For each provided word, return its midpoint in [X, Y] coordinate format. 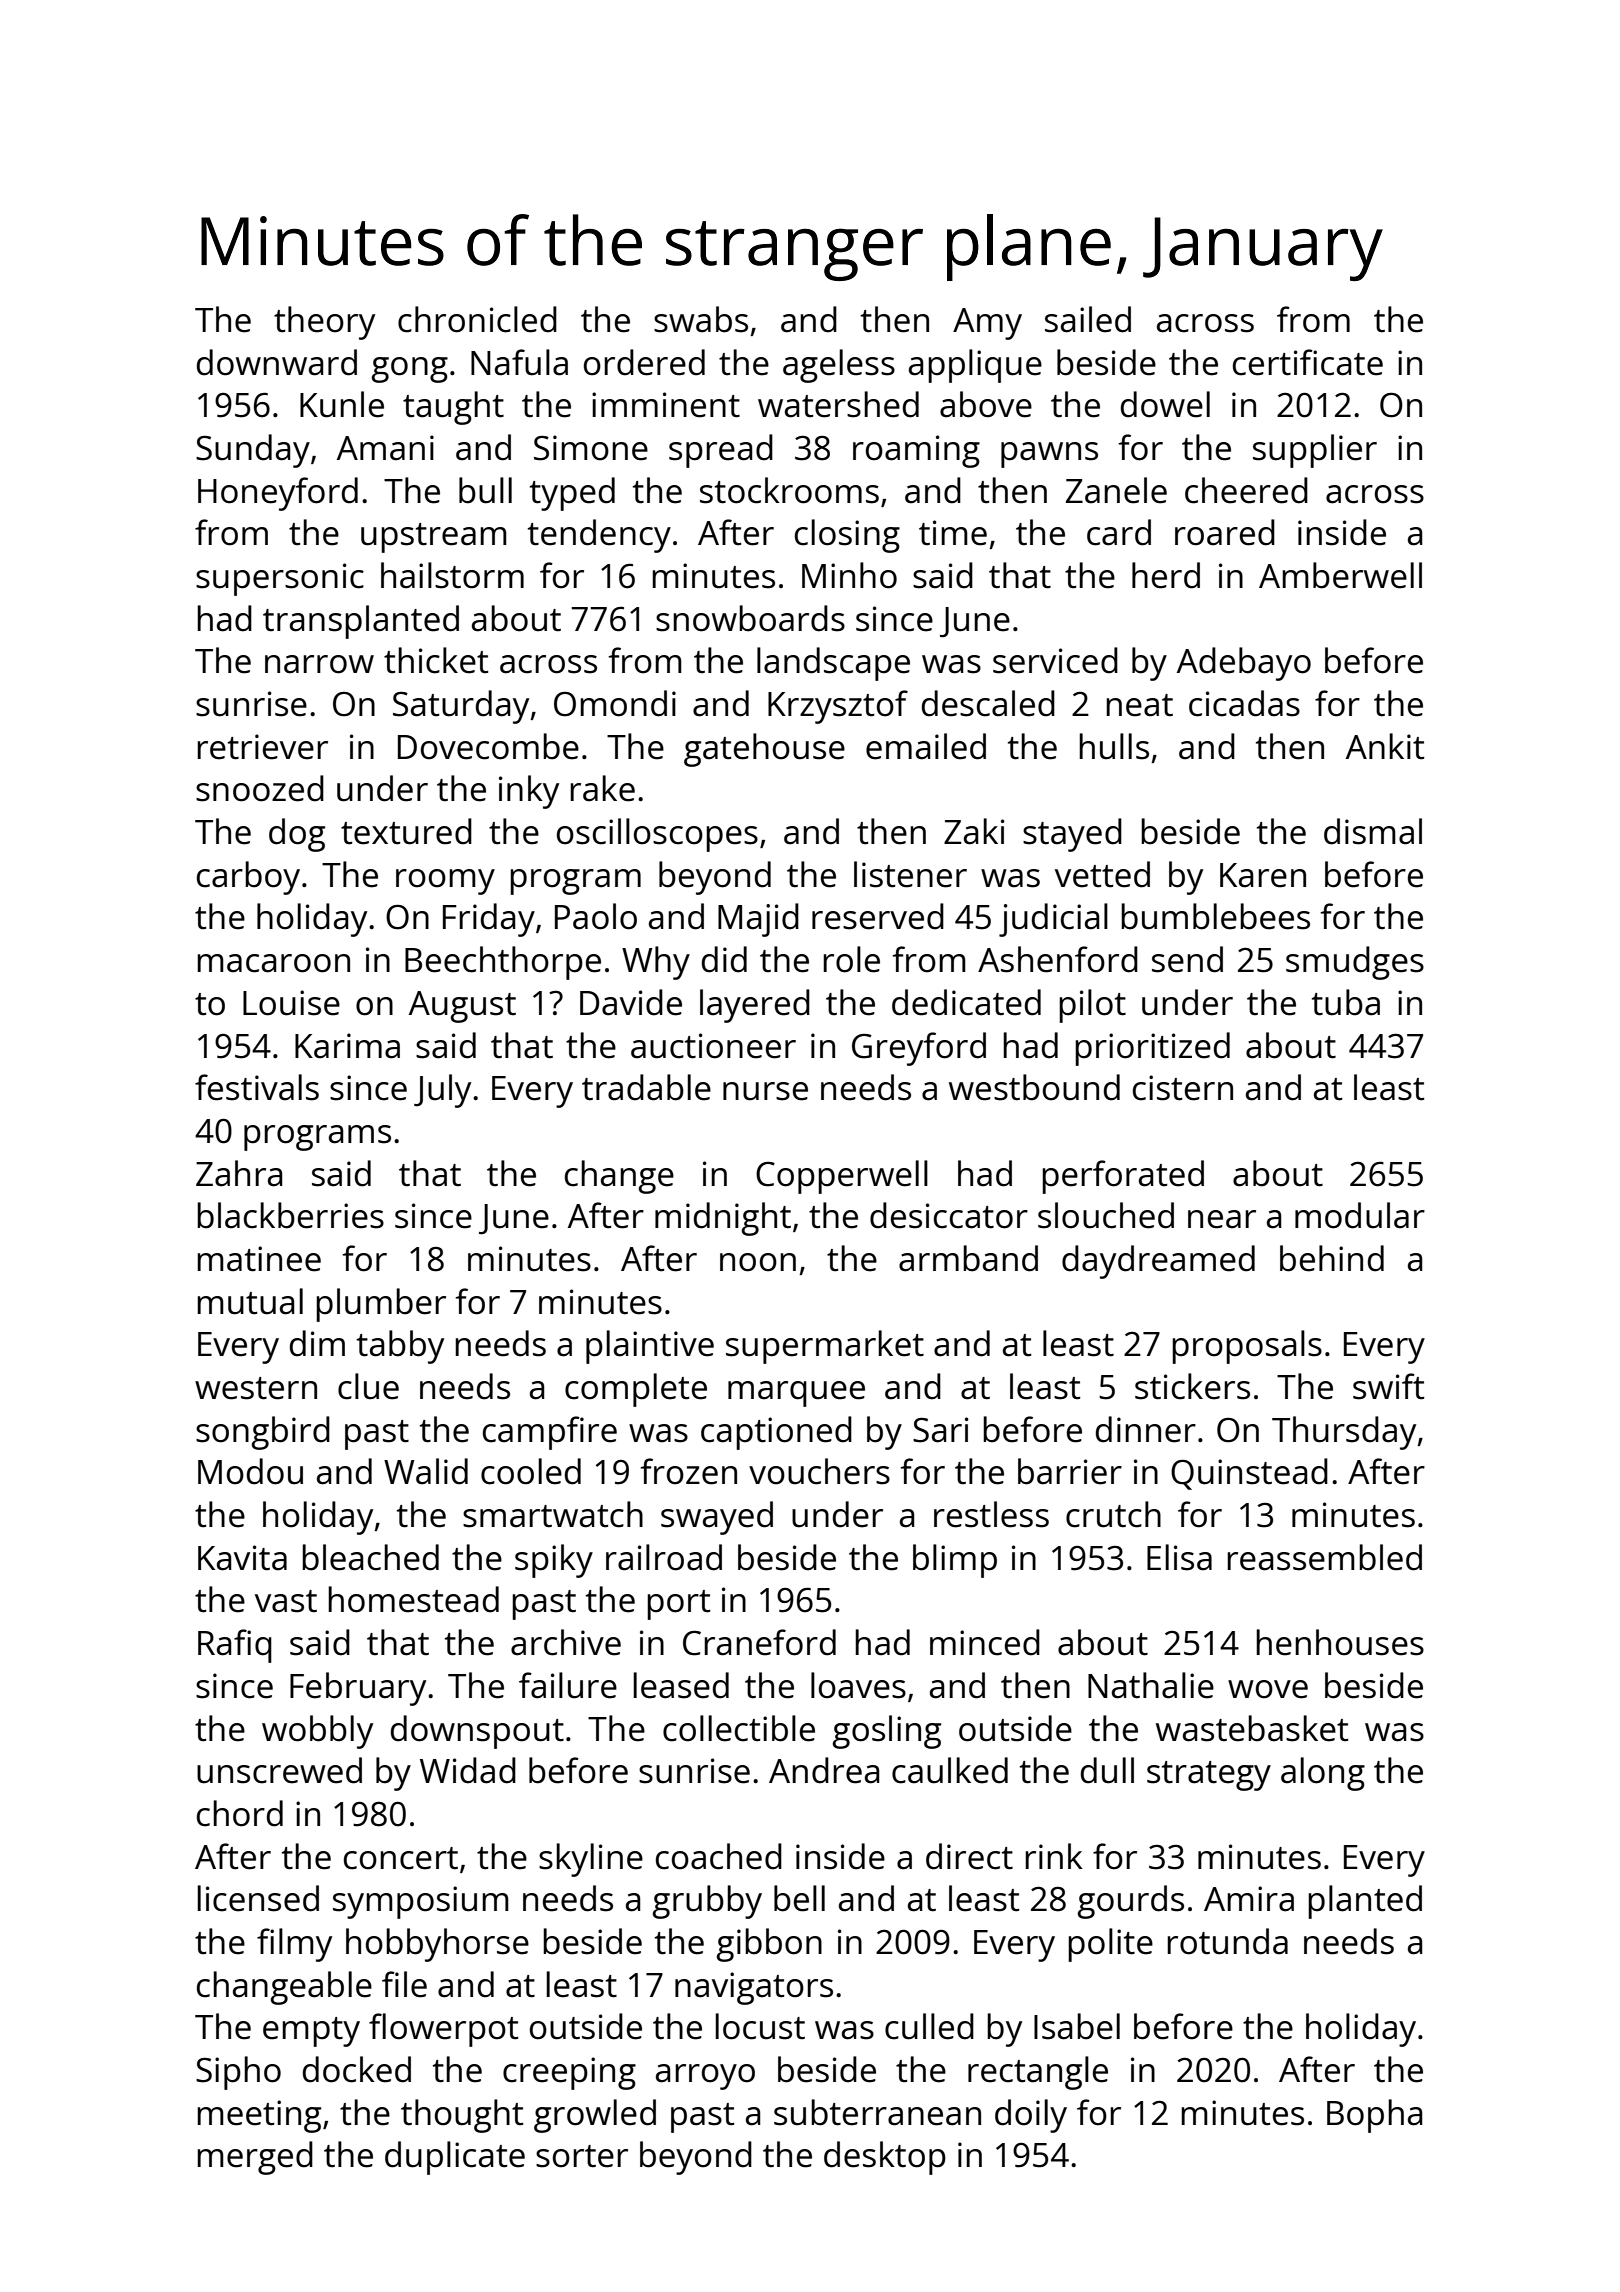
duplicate [455, 2158]
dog [297, 835]
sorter [582, 2156]
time [953, 533]
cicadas [1244, 703]
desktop [885, 2158]
